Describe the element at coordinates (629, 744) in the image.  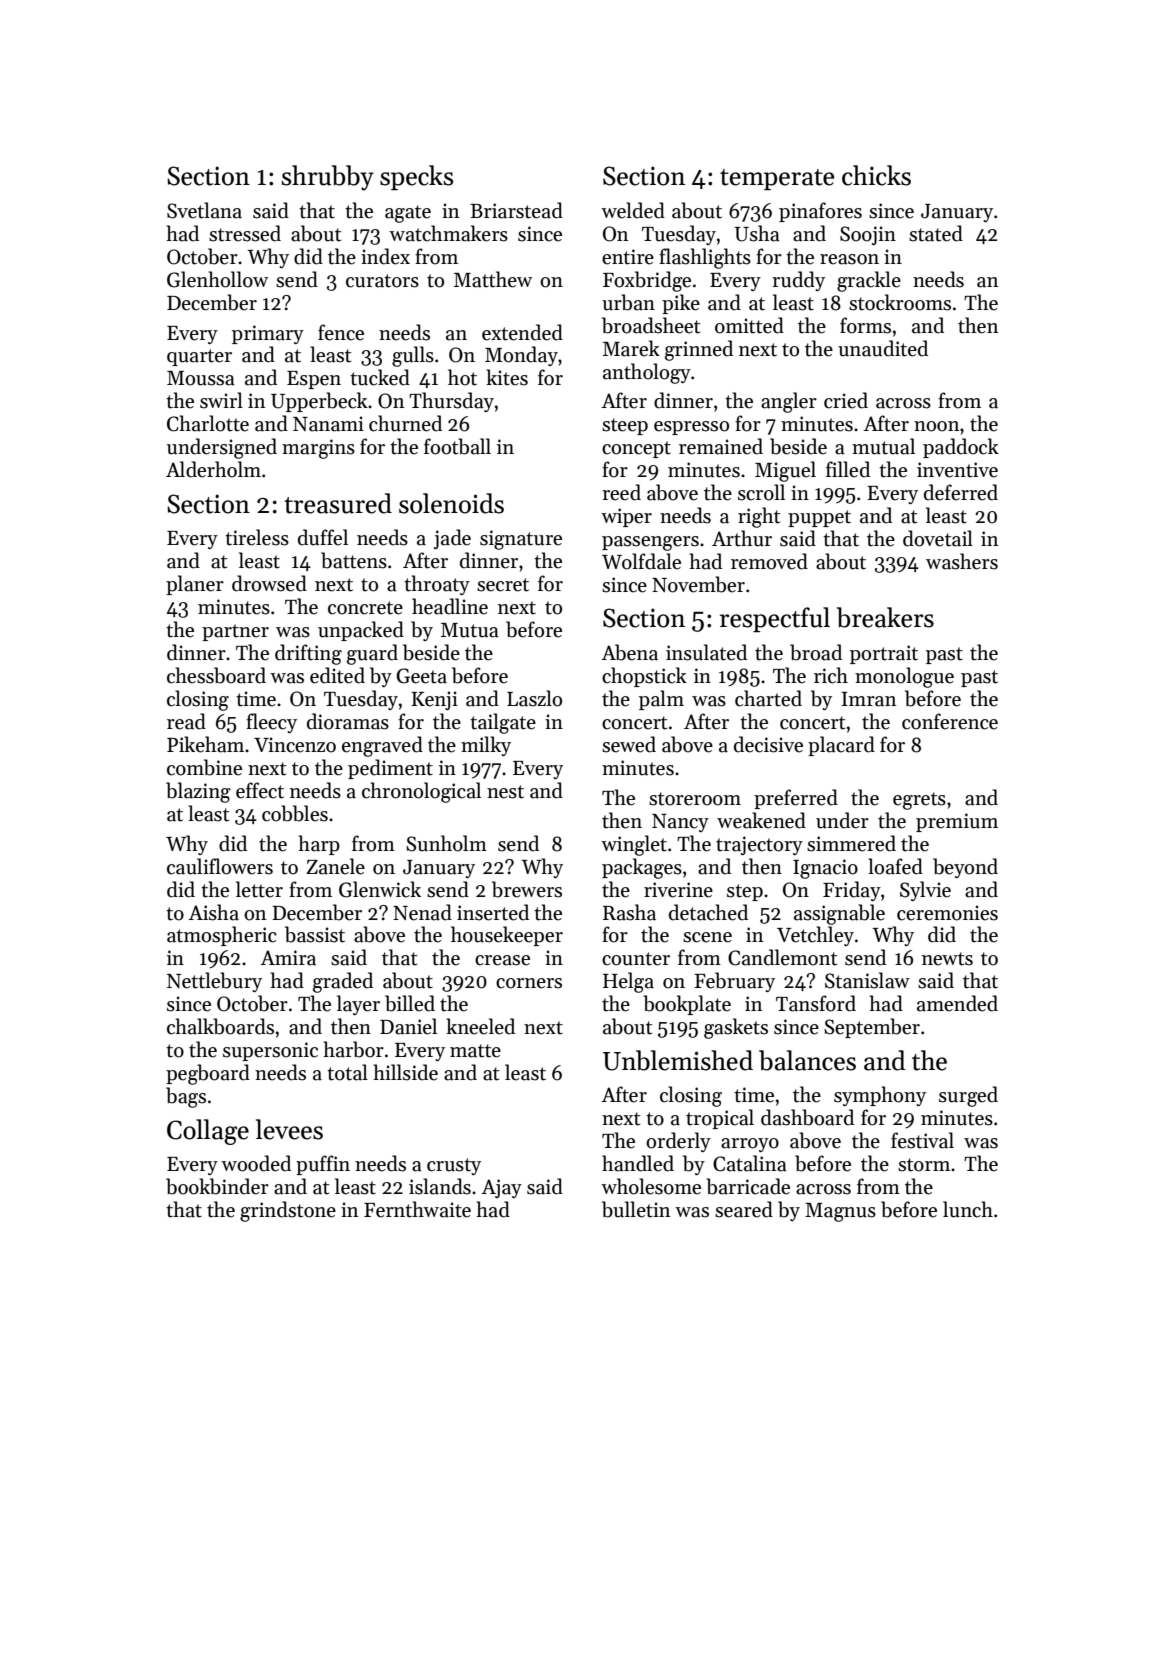
I see `sewed` at that location.
